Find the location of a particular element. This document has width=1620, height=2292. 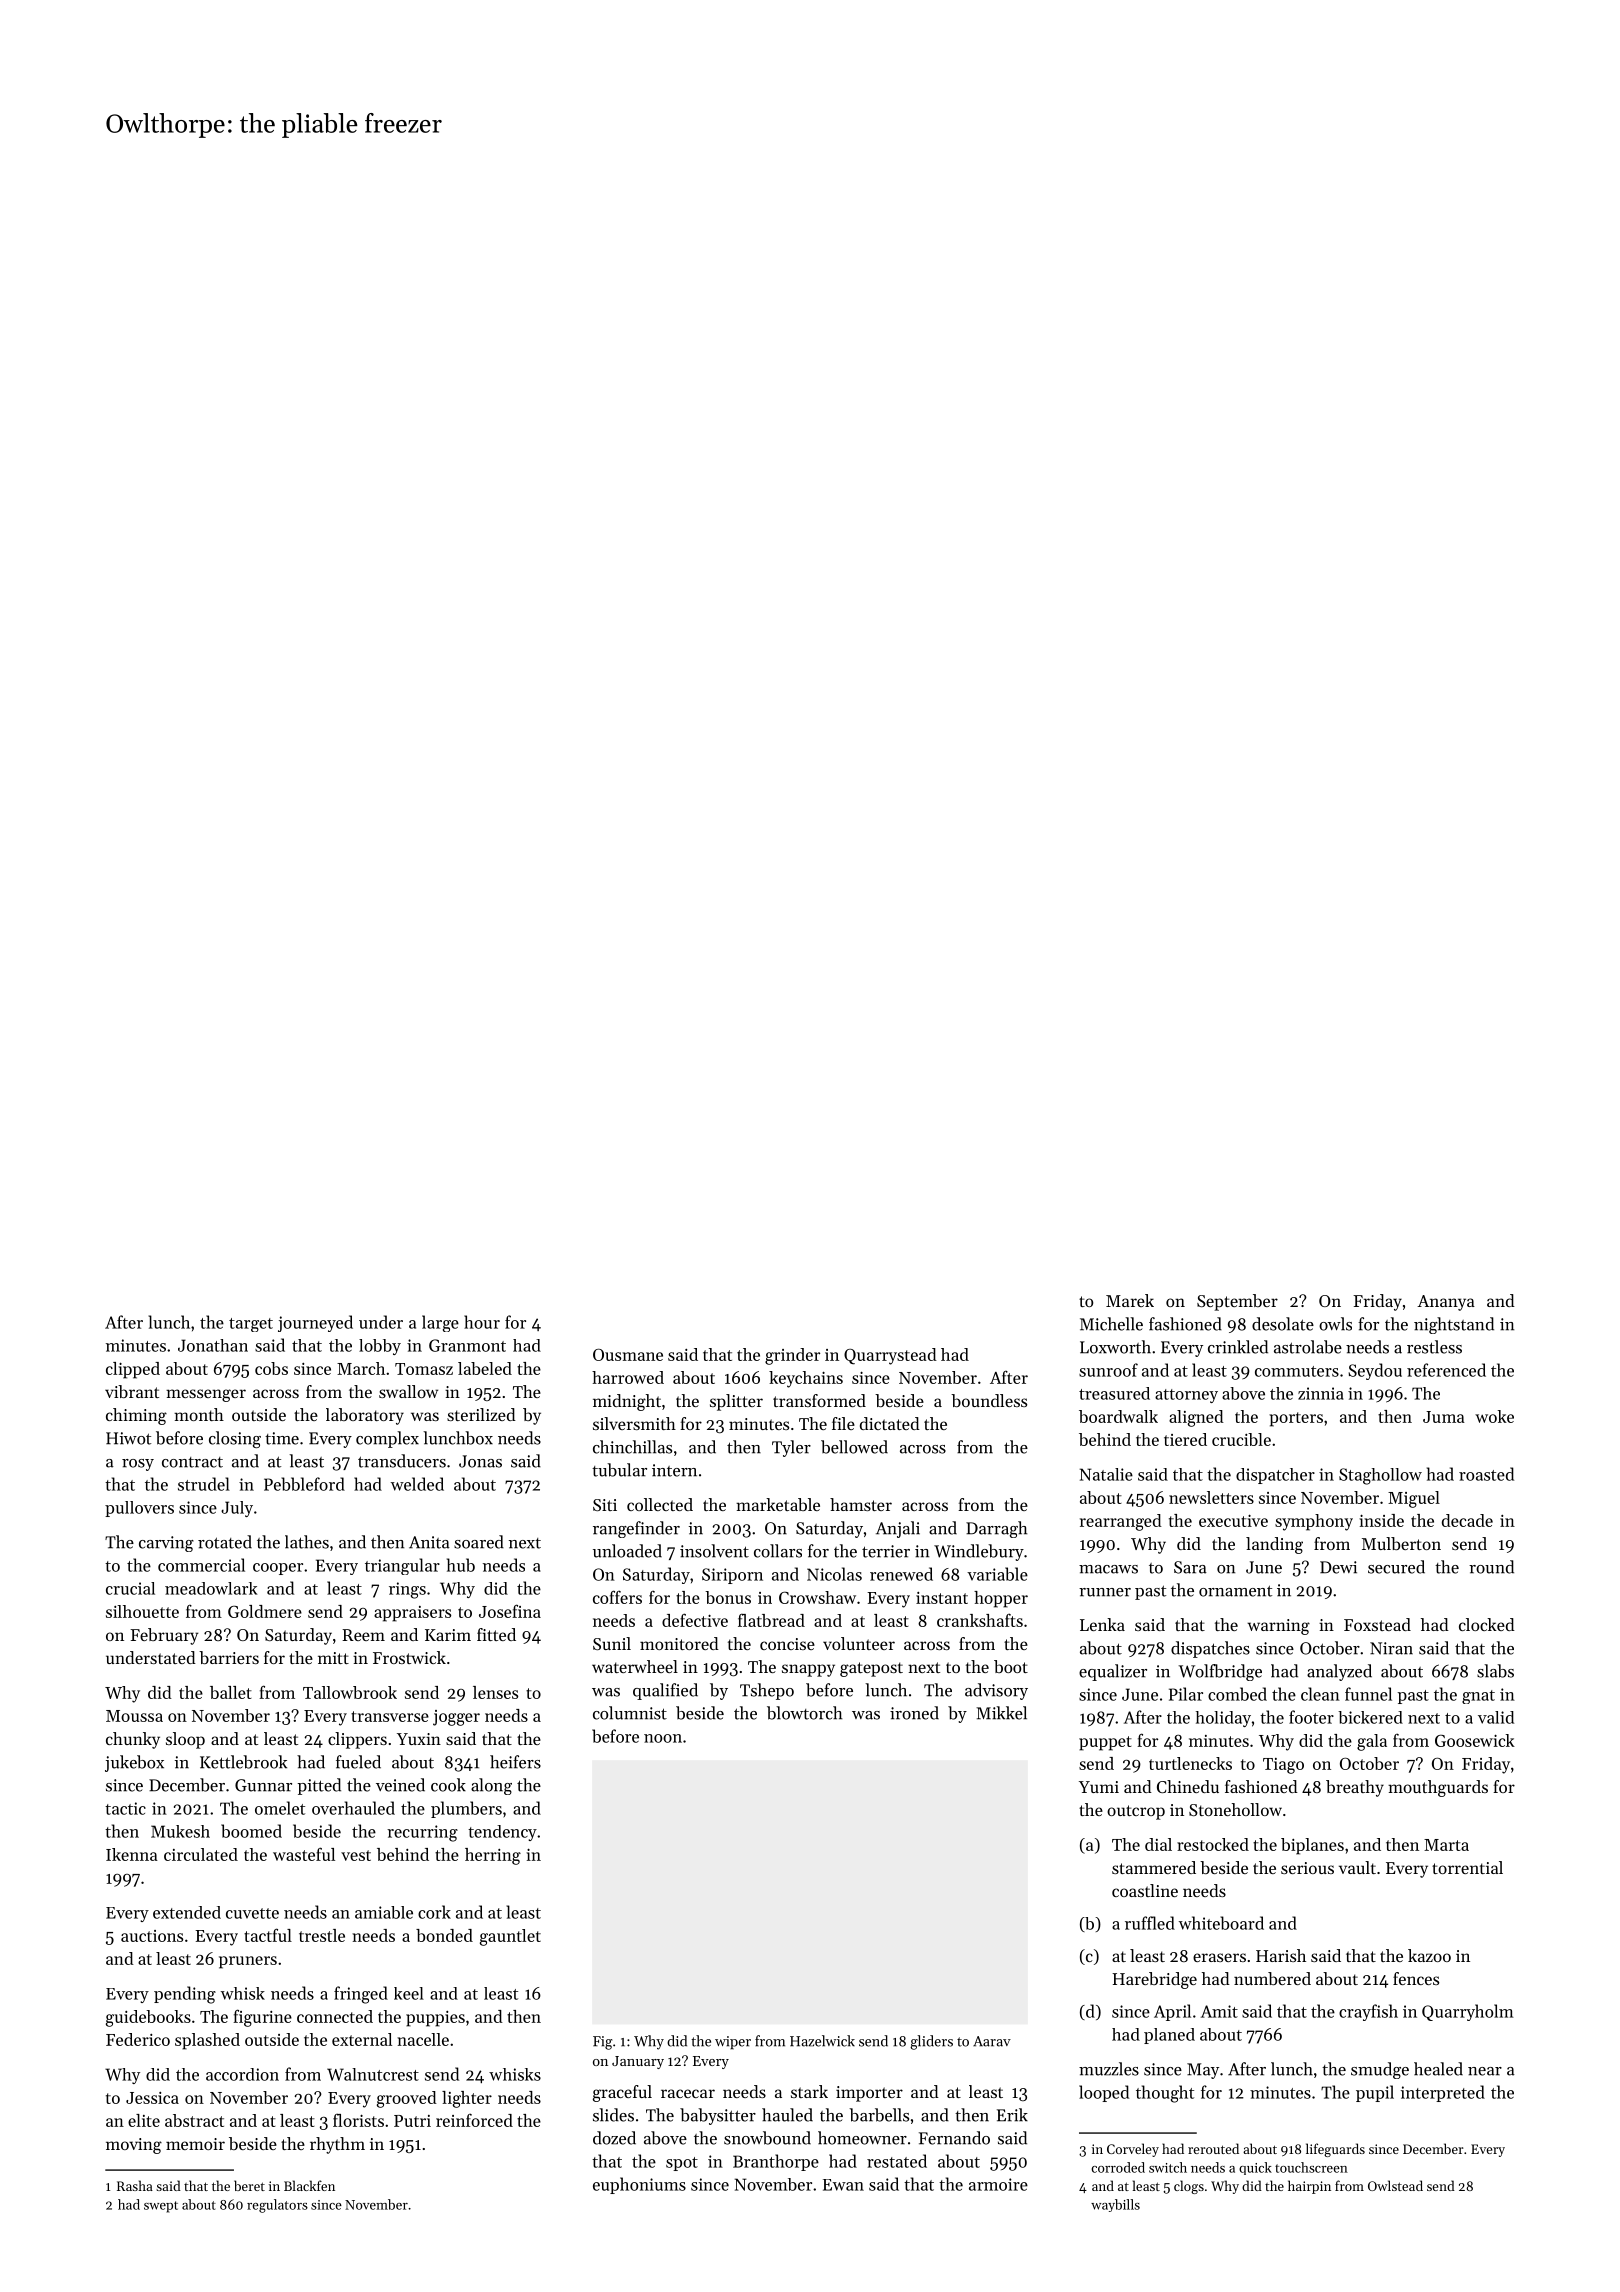

kazoo is located at coordinates (1429, 1955).
